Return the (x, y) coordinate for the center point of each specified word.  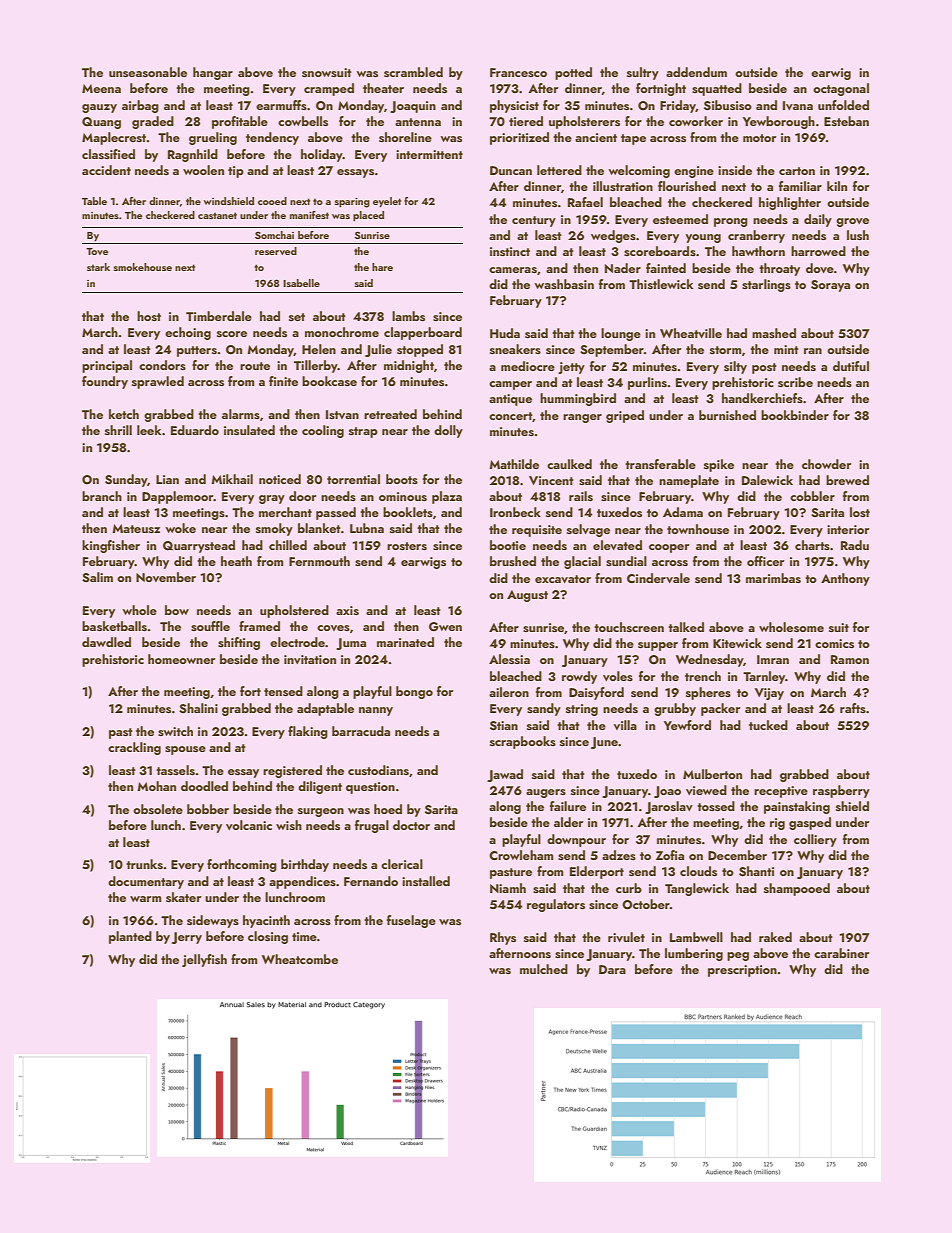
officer (765, 561)
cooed (272, 201)
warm (145, 899)
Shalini (198, 708)
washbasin (564, 284)
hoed (388, 809)
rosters (407, 546)
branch (102, 496)
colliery (815, 840)
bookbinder (795, 415)
